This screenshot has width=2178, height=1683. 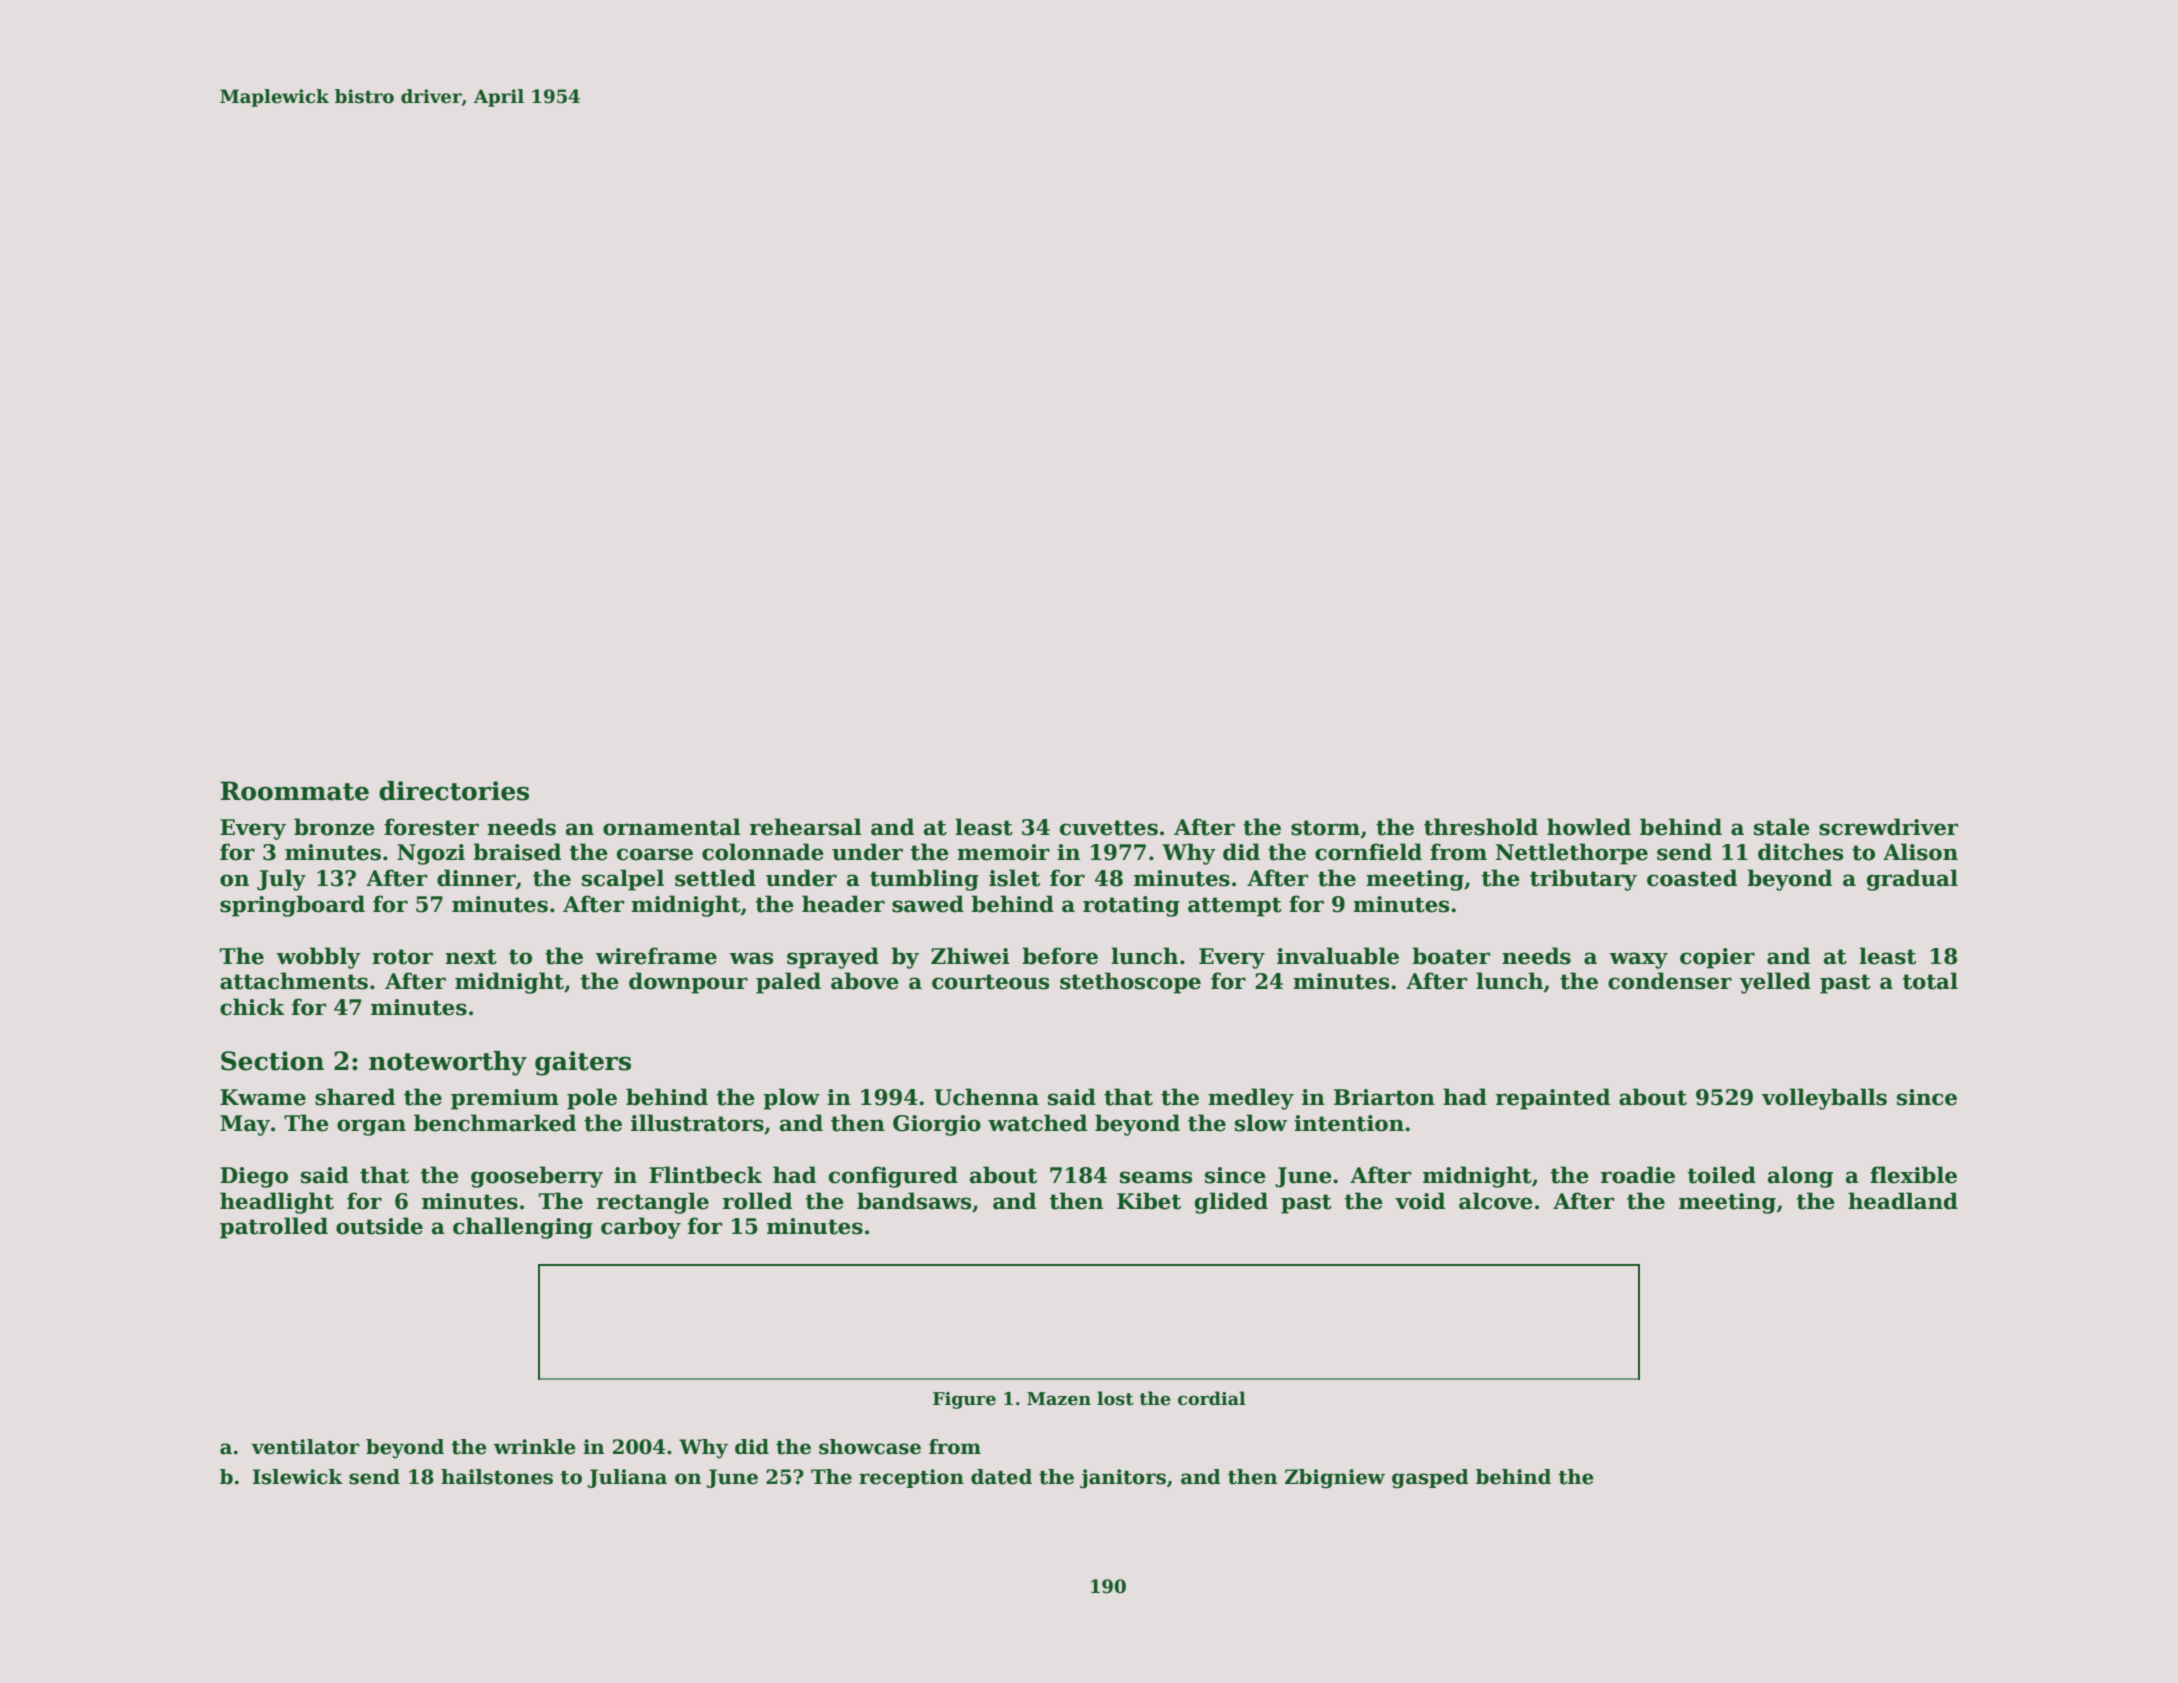 What do you see at coordinates (990, 982) in the screenshot?
I see `courteous` at bounding box center [990, 982].
